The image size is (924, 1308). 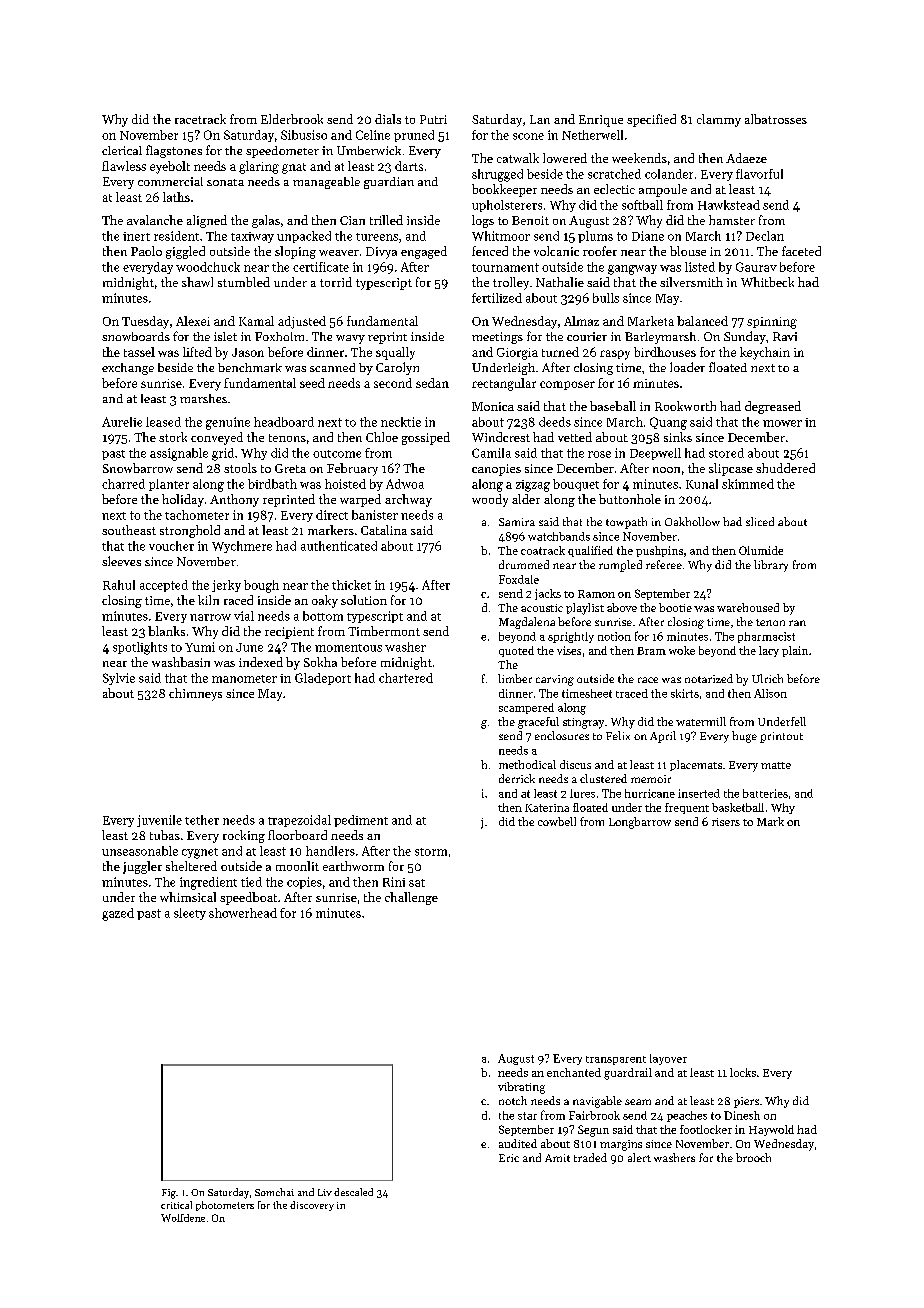 I want to click on showerhead, so click(x=243, y=913).
